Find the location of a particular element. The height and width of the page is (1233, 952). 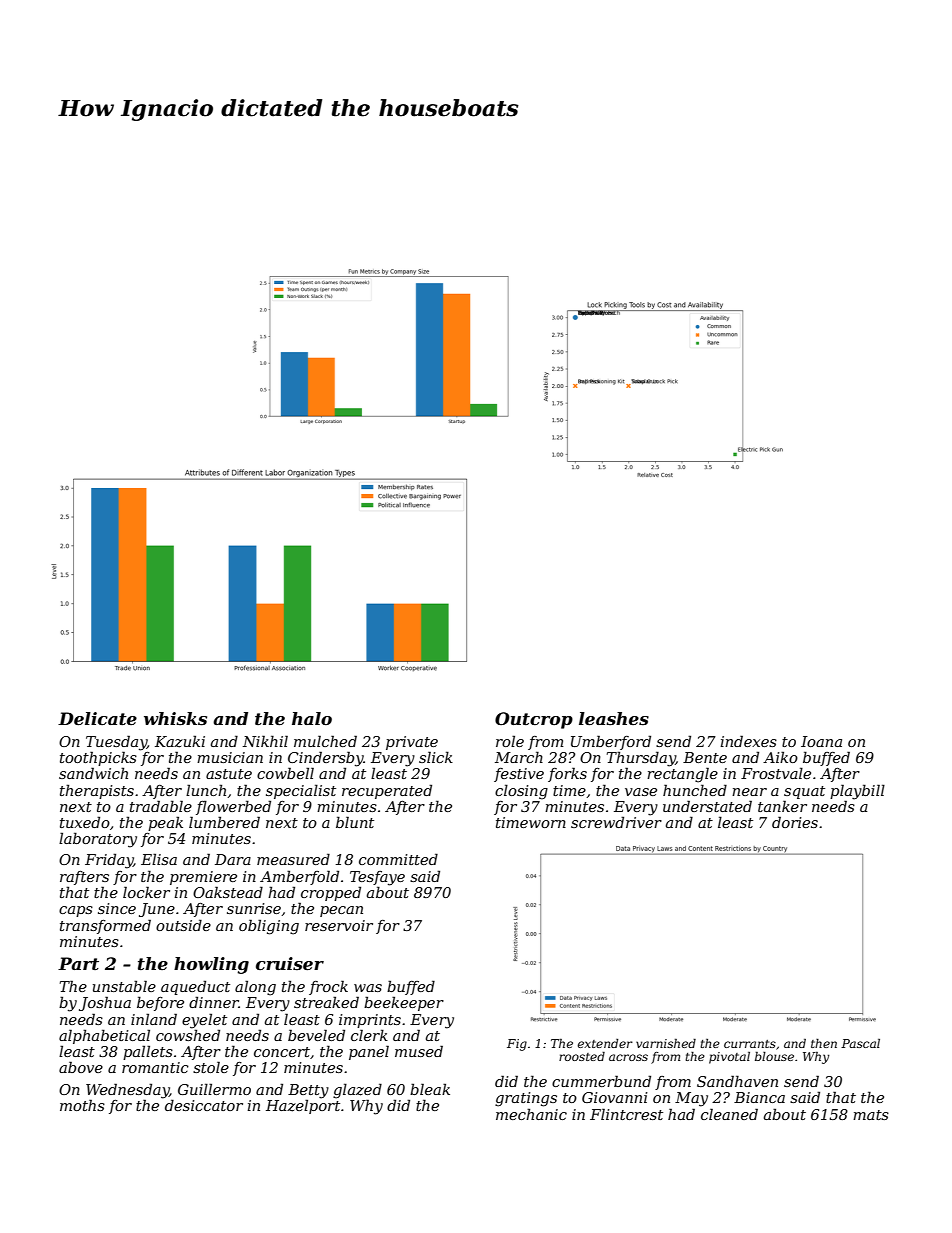

leashes is located at coordinates (614, 718).
